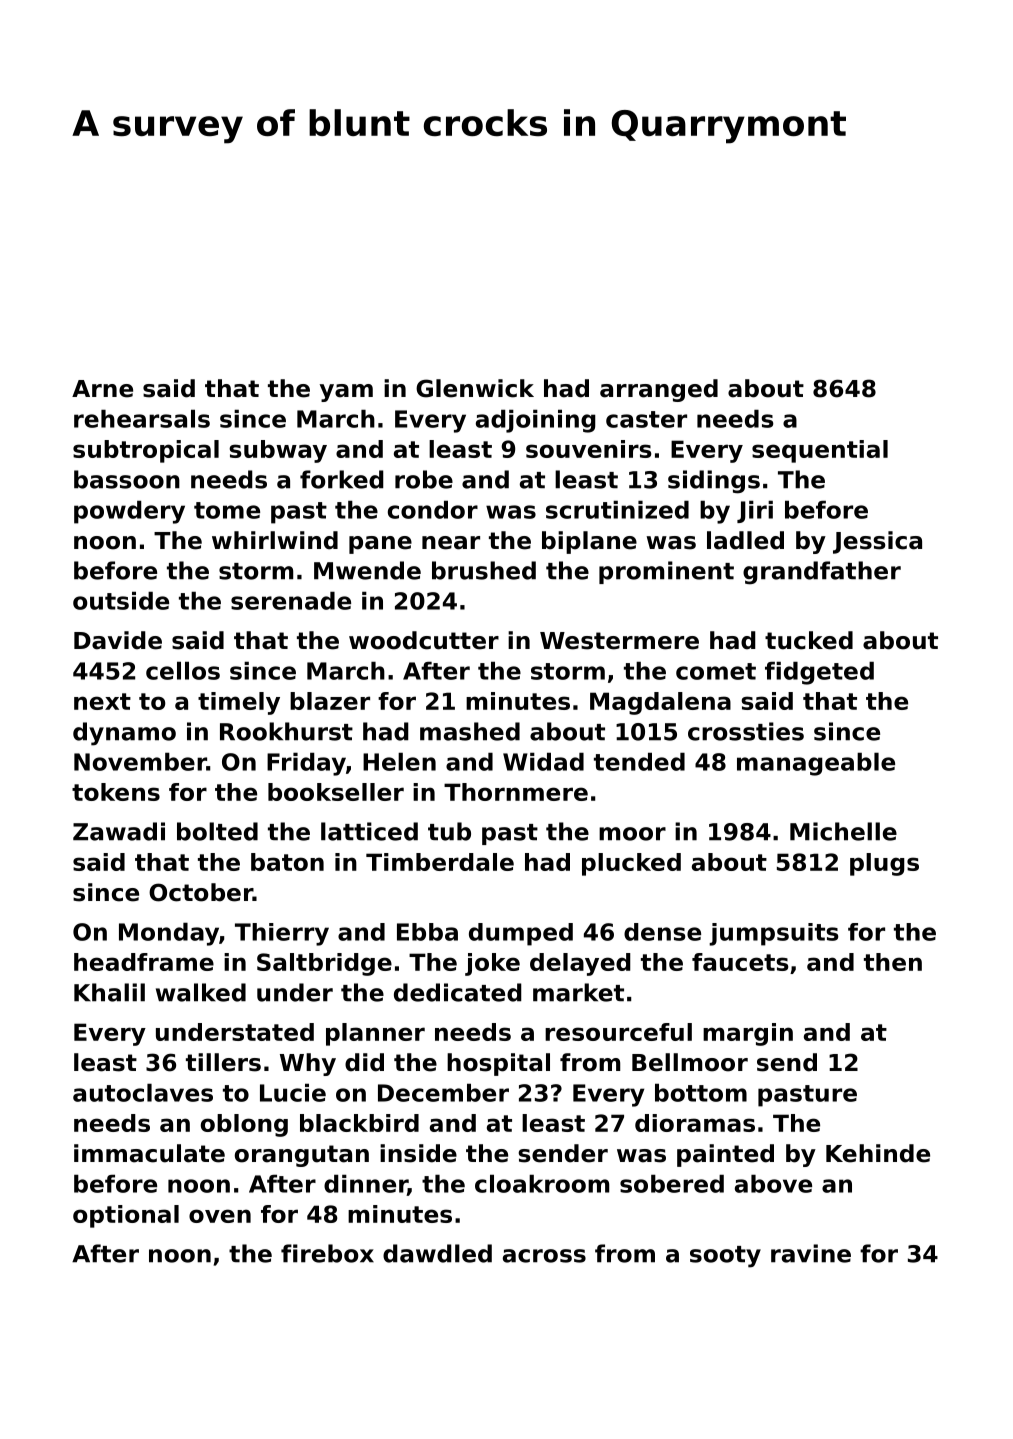 The height and width of the image is (1439, 1013). Describe the element at coordinates (484, 570) in the image. I see `brushed` at that location.
